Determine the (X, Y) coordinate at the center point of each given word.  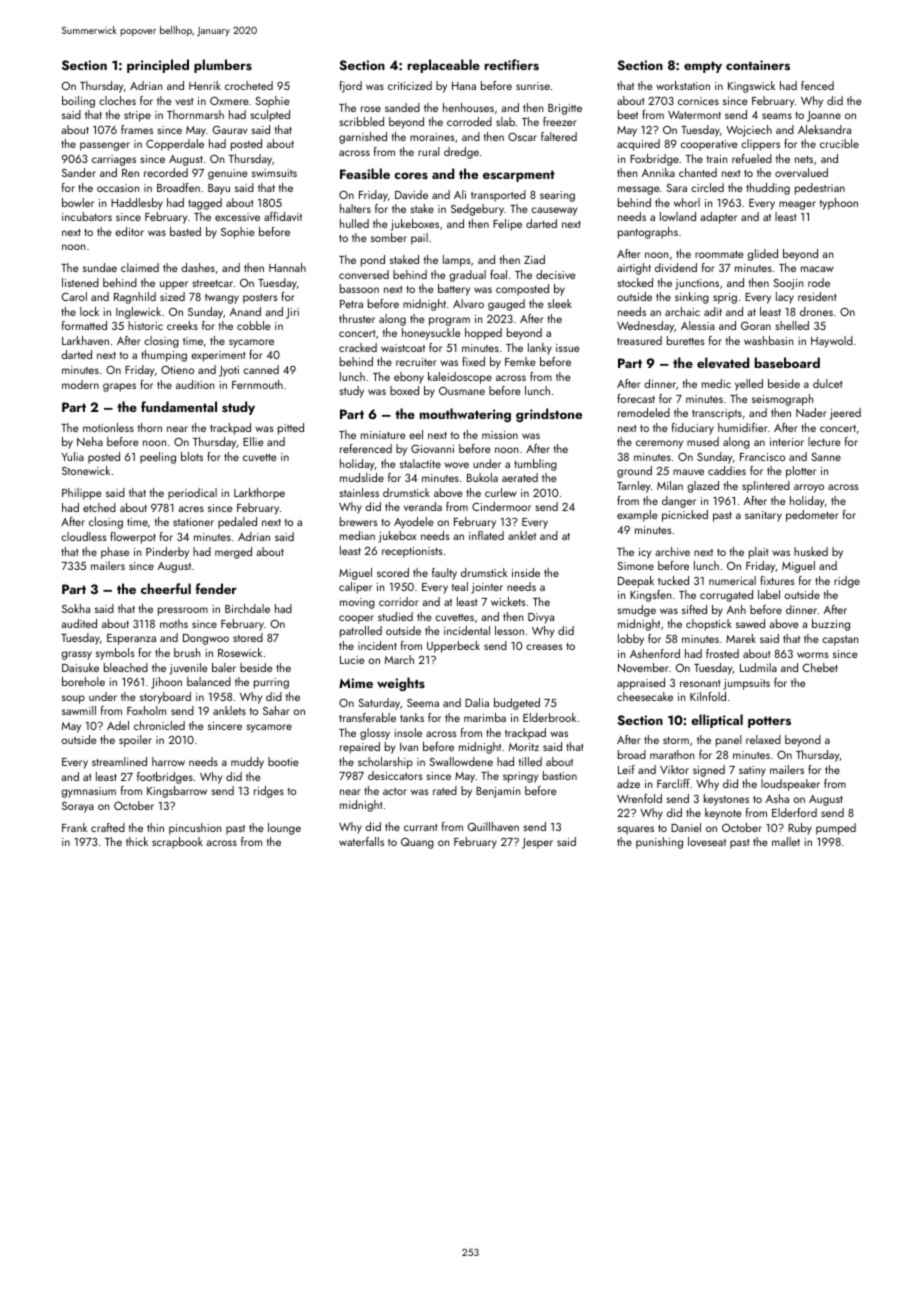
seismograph (783, 400)
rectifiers (512, 64)
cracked (358, 347)
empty (703, 67)
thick (137, 841)
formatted (84, 325)
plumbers (223, 66)
